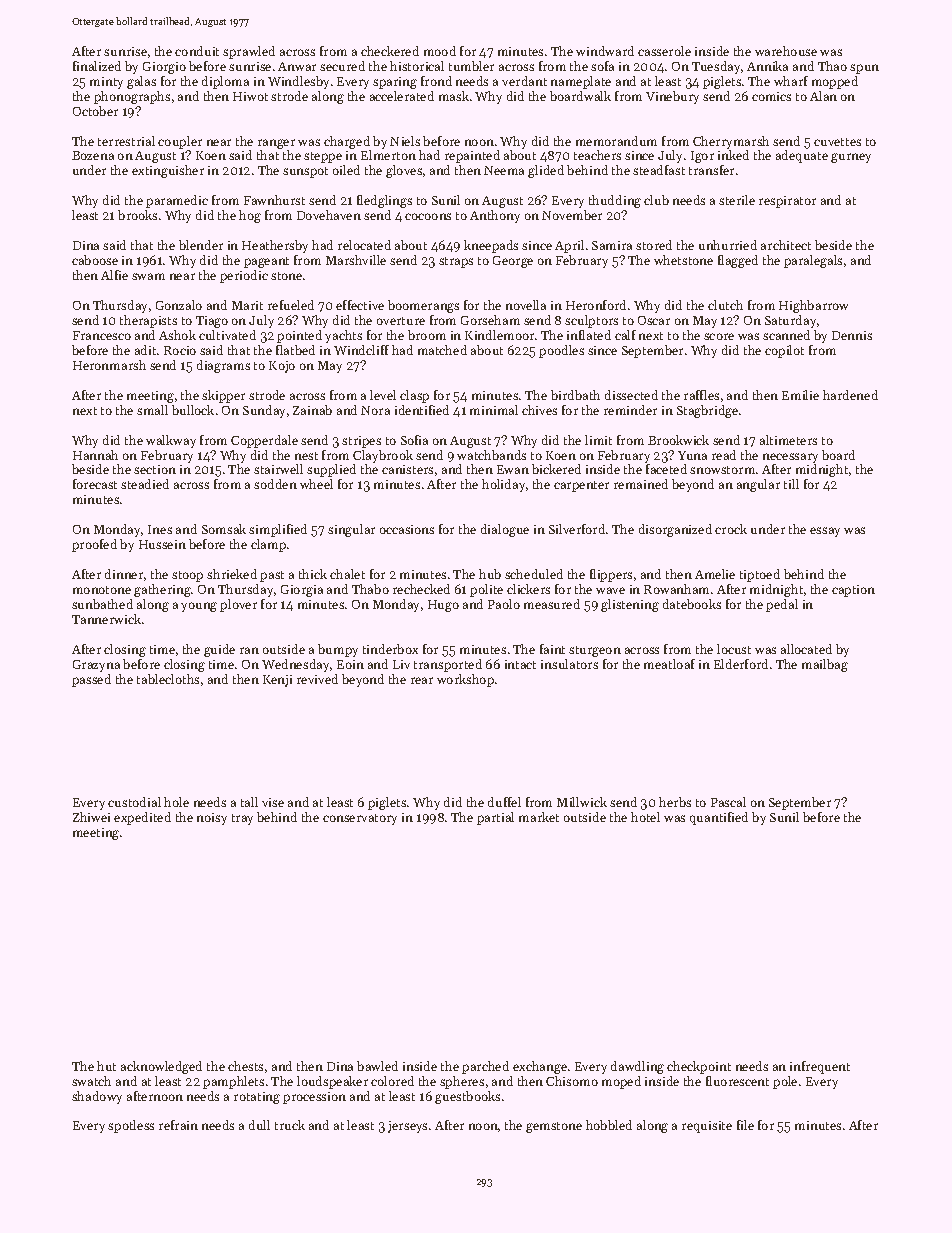 The width and height of the screenshot is (952, 1233). What do you see at coordinates (495, 818) in the screenshot?
I see `partial` at bounding box center [495, 818].
